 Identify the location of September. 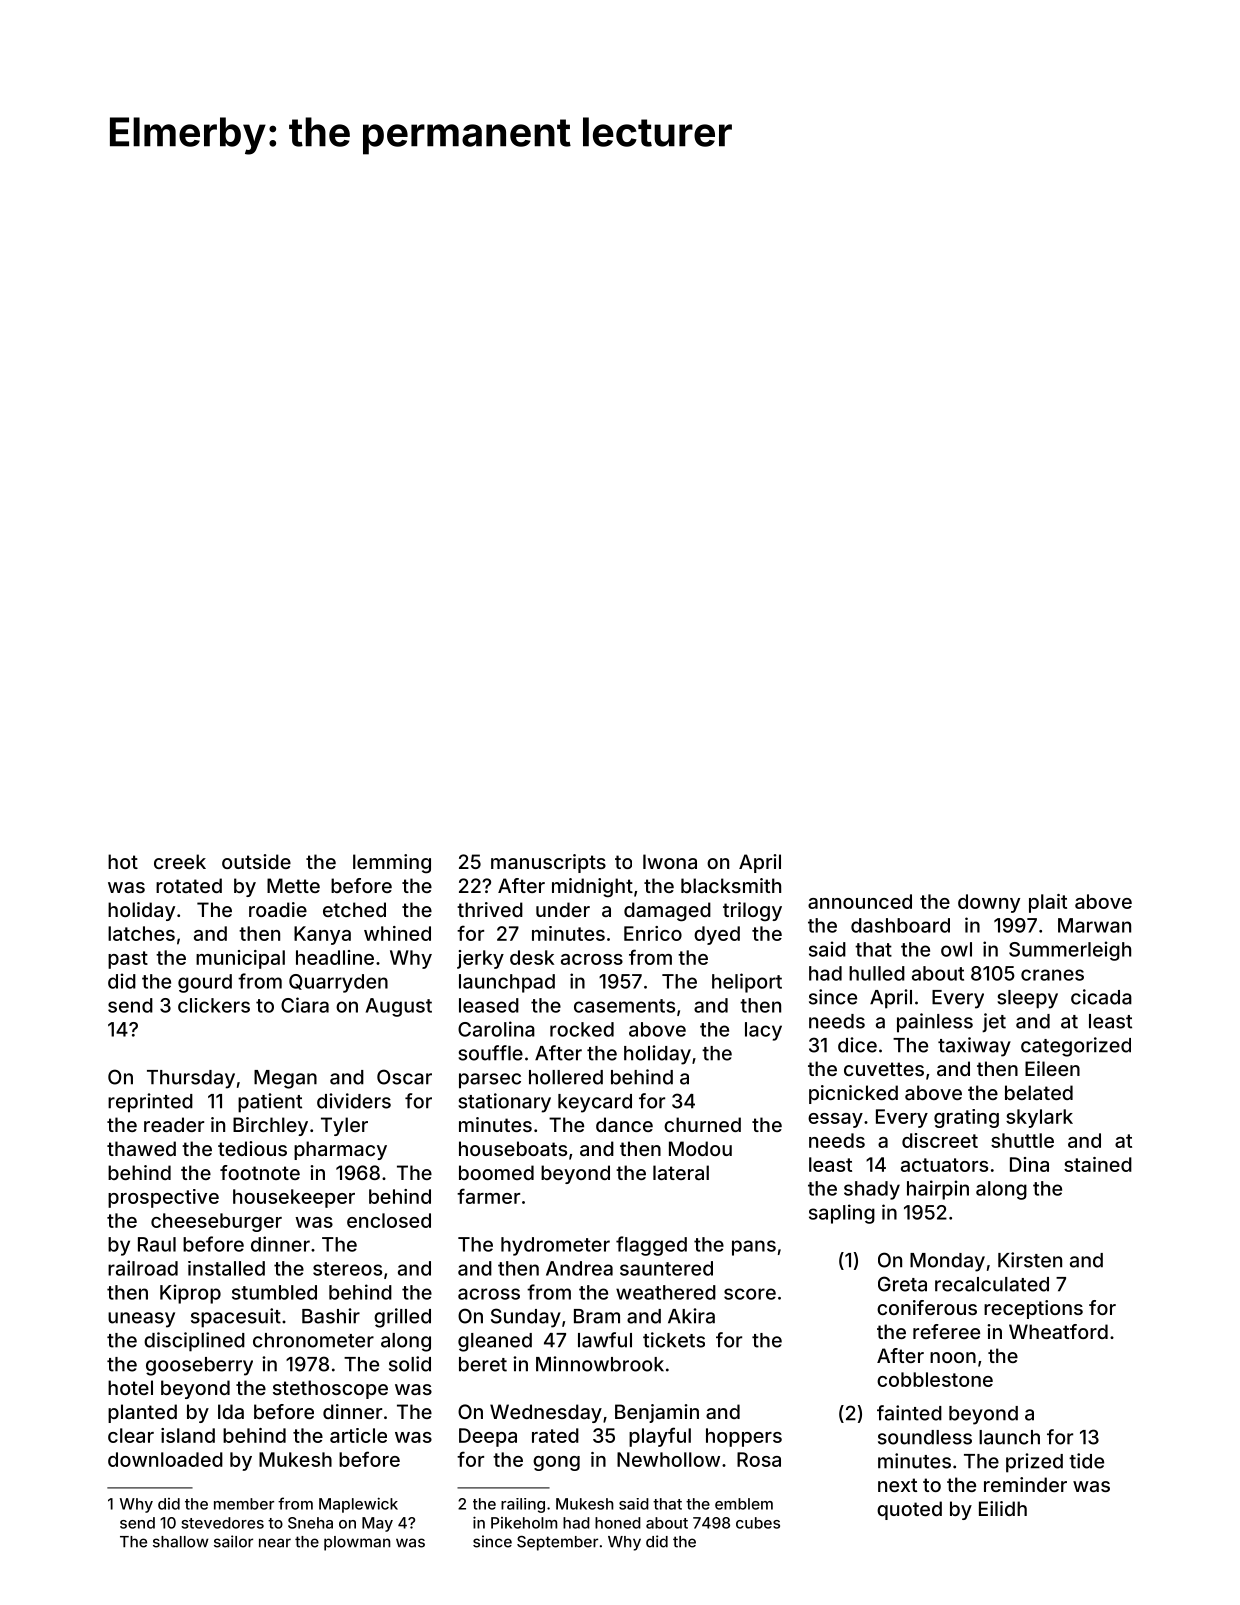
(557, 1543).
